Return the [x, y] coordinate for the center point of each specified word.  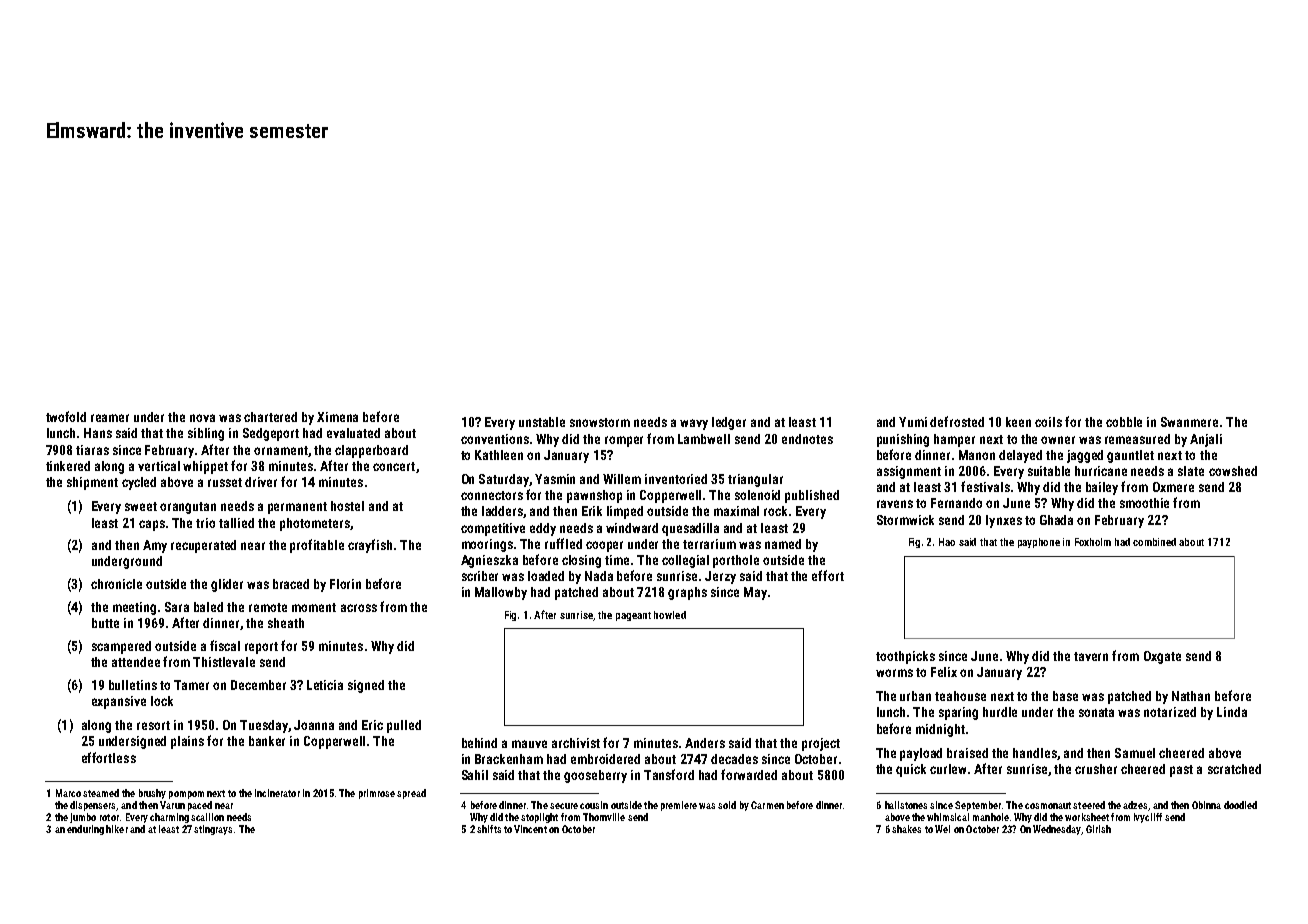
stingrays [213, 830]
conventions [495, 439]
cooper [604, 546]
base [1065, 696]
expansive [119, 702]
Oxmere [1173, 487]
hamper [954, 440]
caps [152, 525]
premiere [679, 806]
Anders [705, 743]
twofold [66, 416]
